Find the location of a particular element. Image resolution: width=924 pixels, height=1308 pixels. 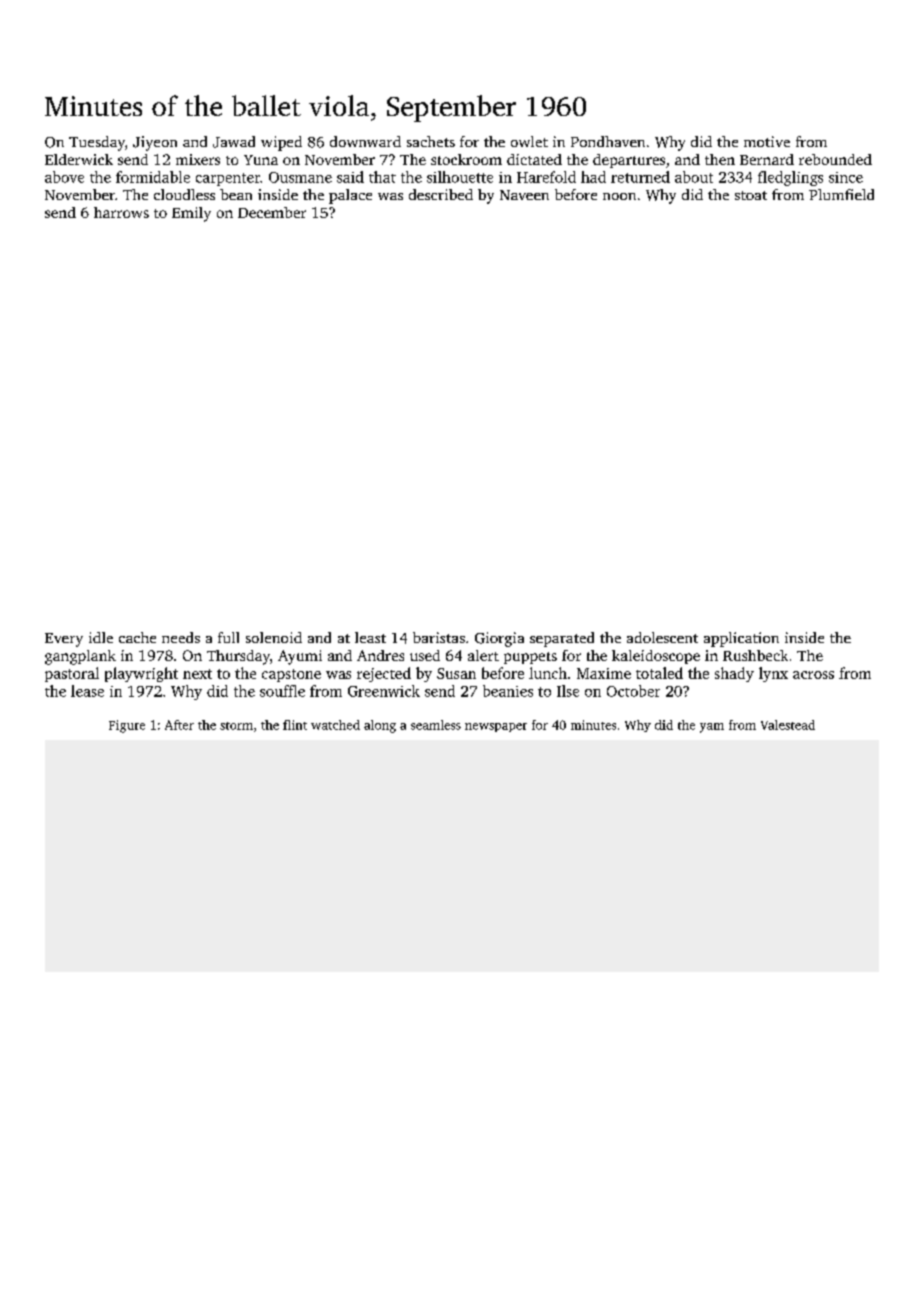

Naveen is located at coordinates (524, 195).
